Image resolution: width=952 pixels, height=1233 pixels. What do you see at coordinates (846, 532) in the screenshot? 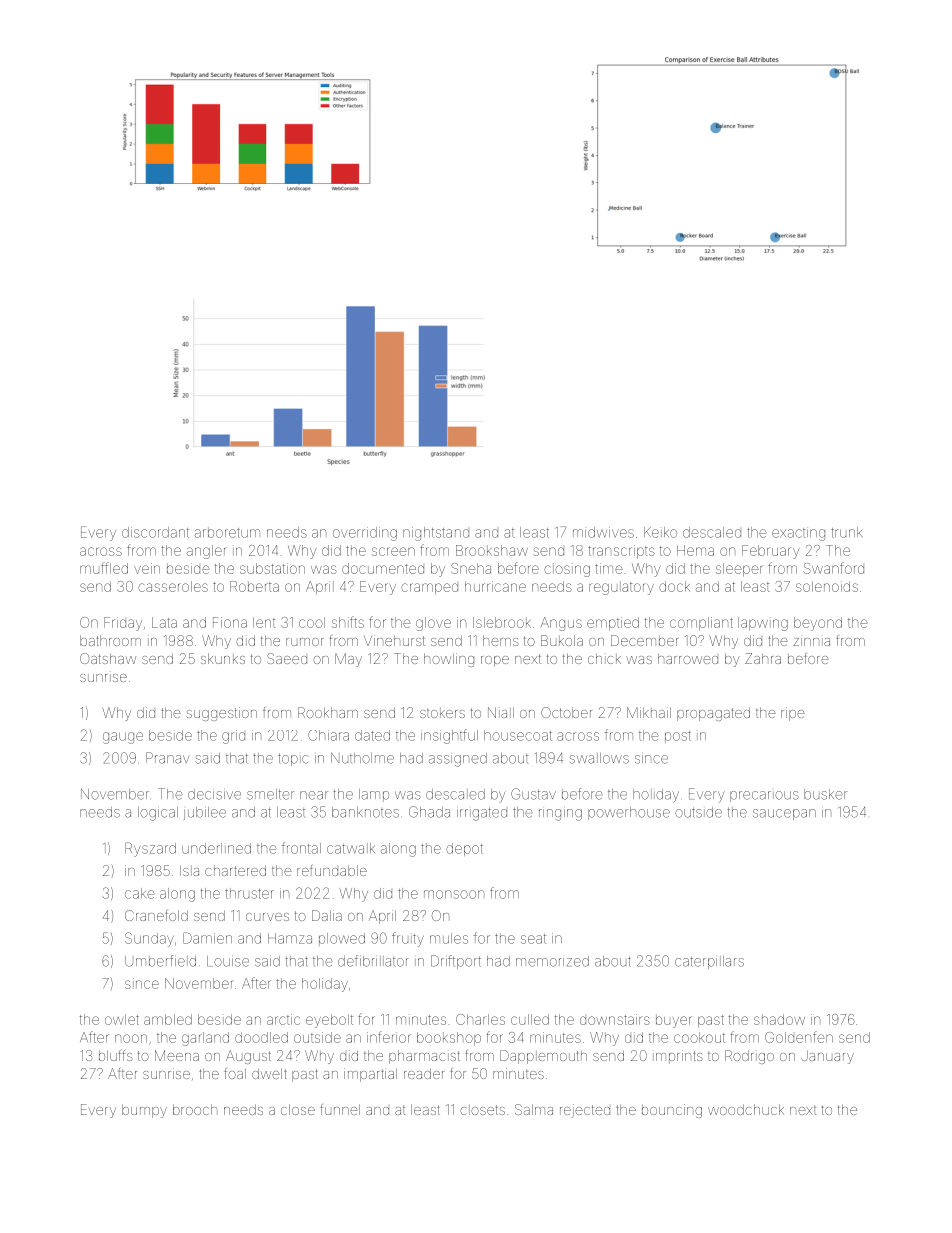
I see `trunk` at bounding box center [846, 532].
